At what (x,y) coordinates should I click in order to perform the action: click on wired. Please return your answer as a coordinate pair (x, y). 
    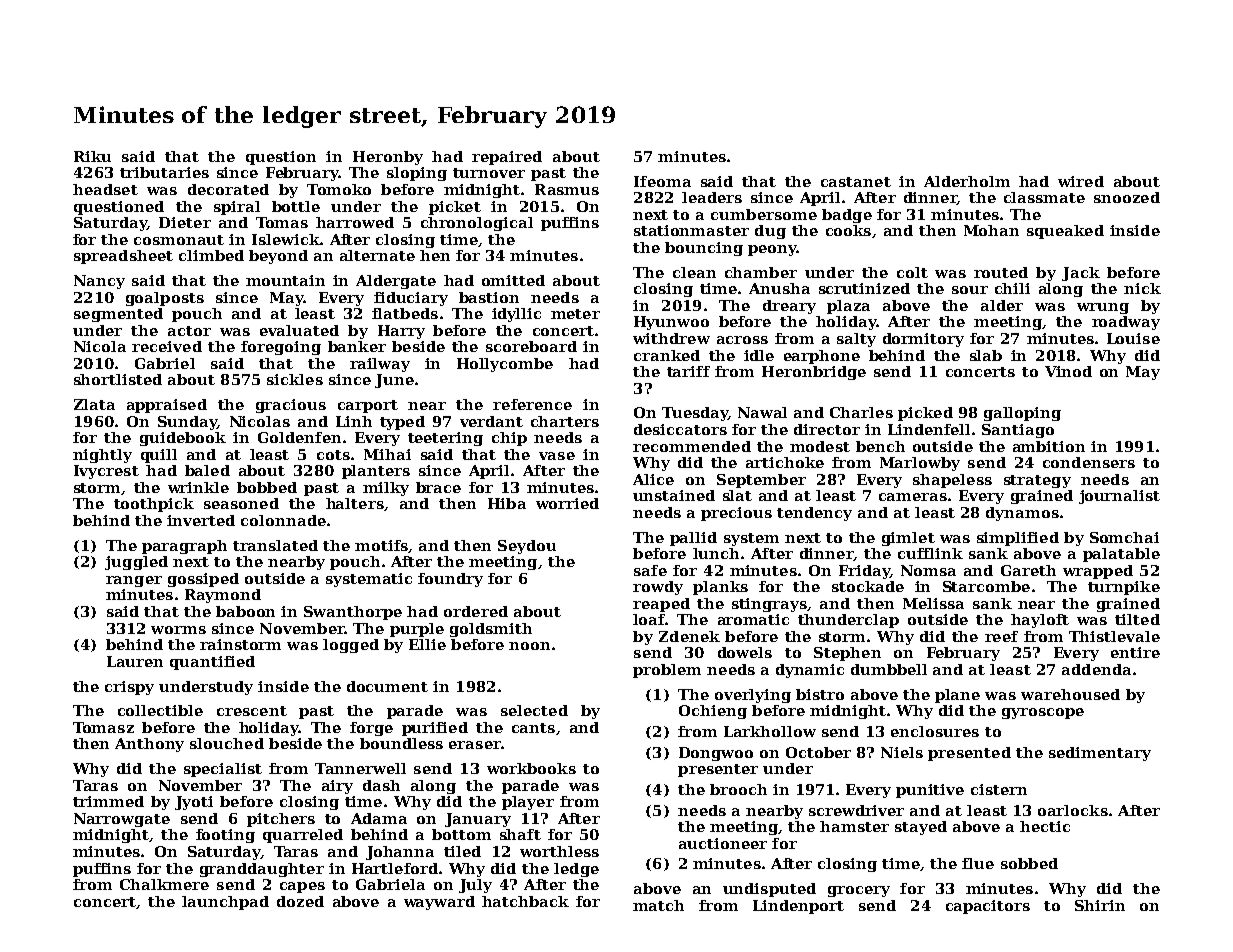
    Looking at the image, I should click on (1081, 181).
